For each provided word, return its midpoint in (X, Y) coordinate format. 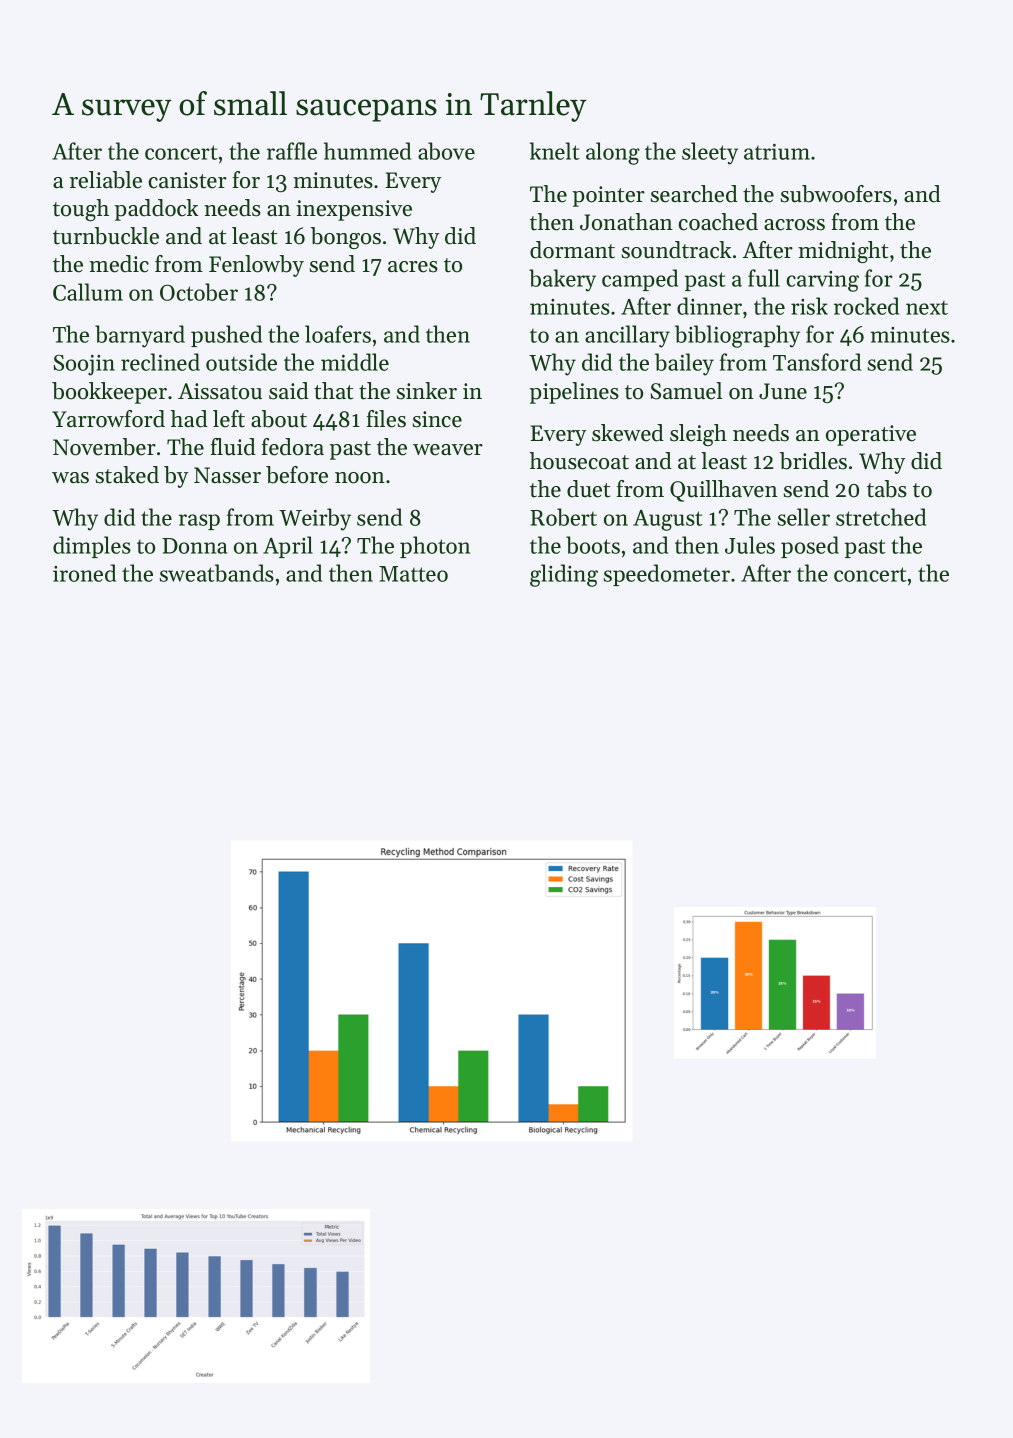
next (927, 308)
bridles (813, 461)
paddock (156, 210)
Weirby (315, 519)
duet (588, 489)
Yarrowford (108, 419)
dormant (572, 250)
